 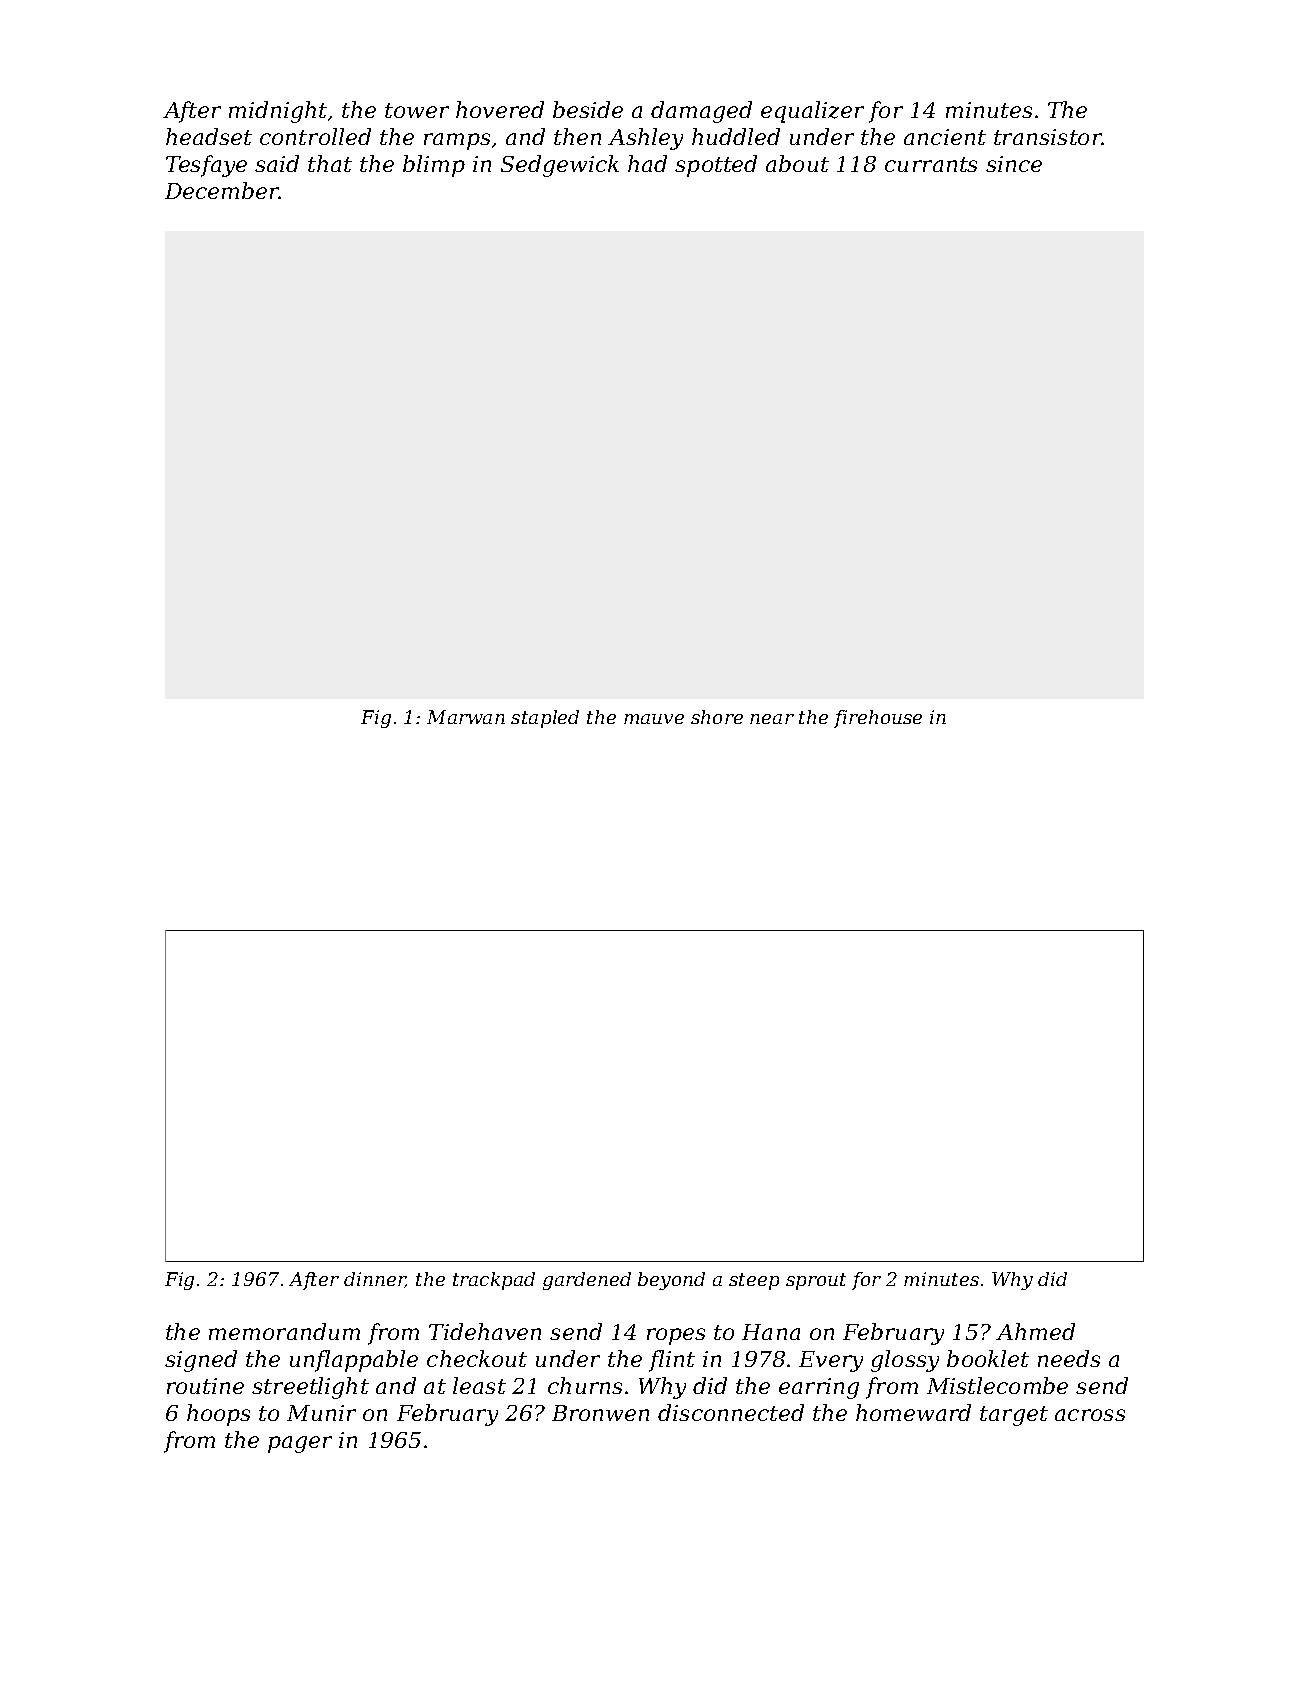 What do you see at coordinates (494, 1281) in the document?
I see `trackpad` at bounding box center [494, 1281].
